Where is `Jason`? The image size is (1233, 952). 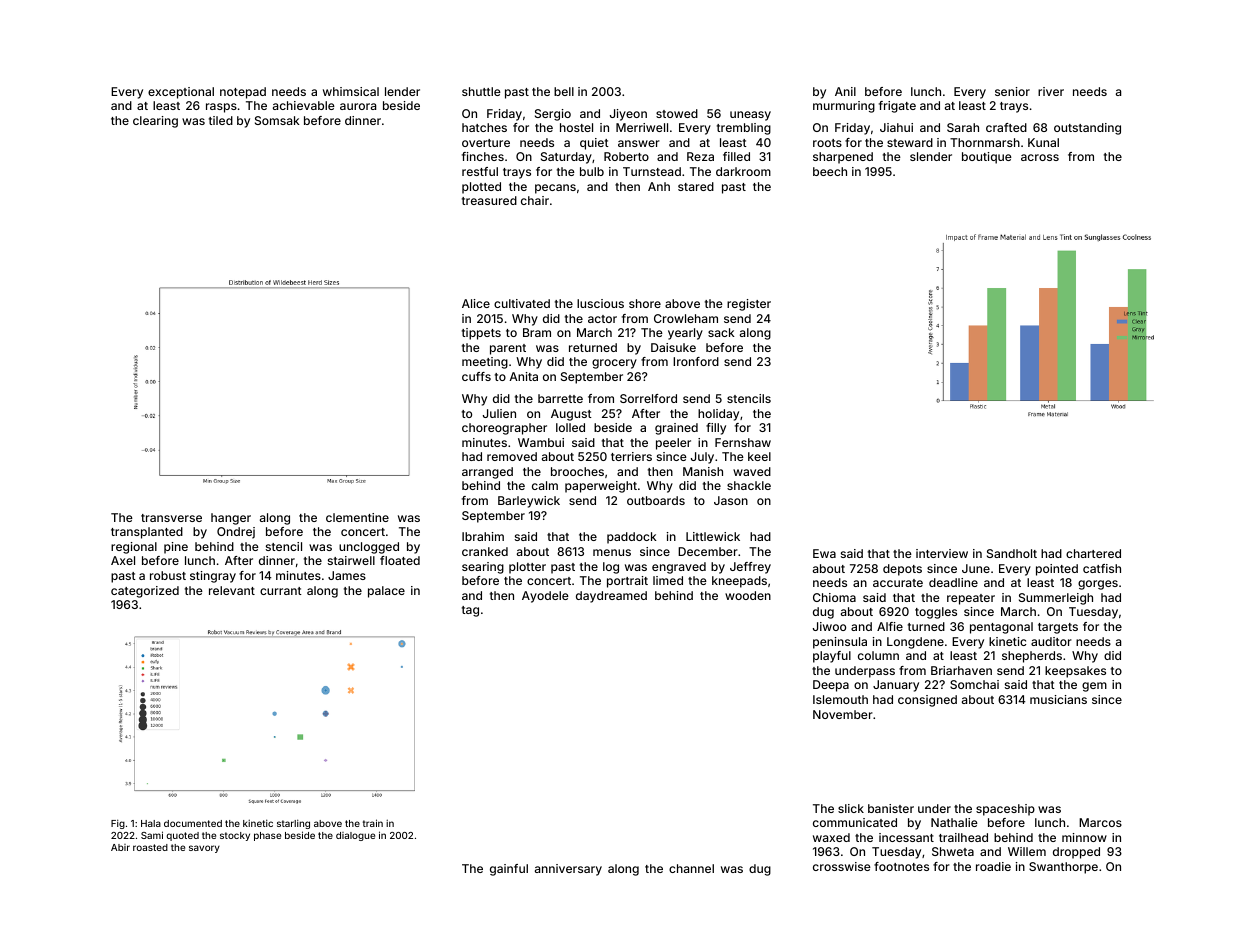
Jason is located at coordinates (731, 500).
